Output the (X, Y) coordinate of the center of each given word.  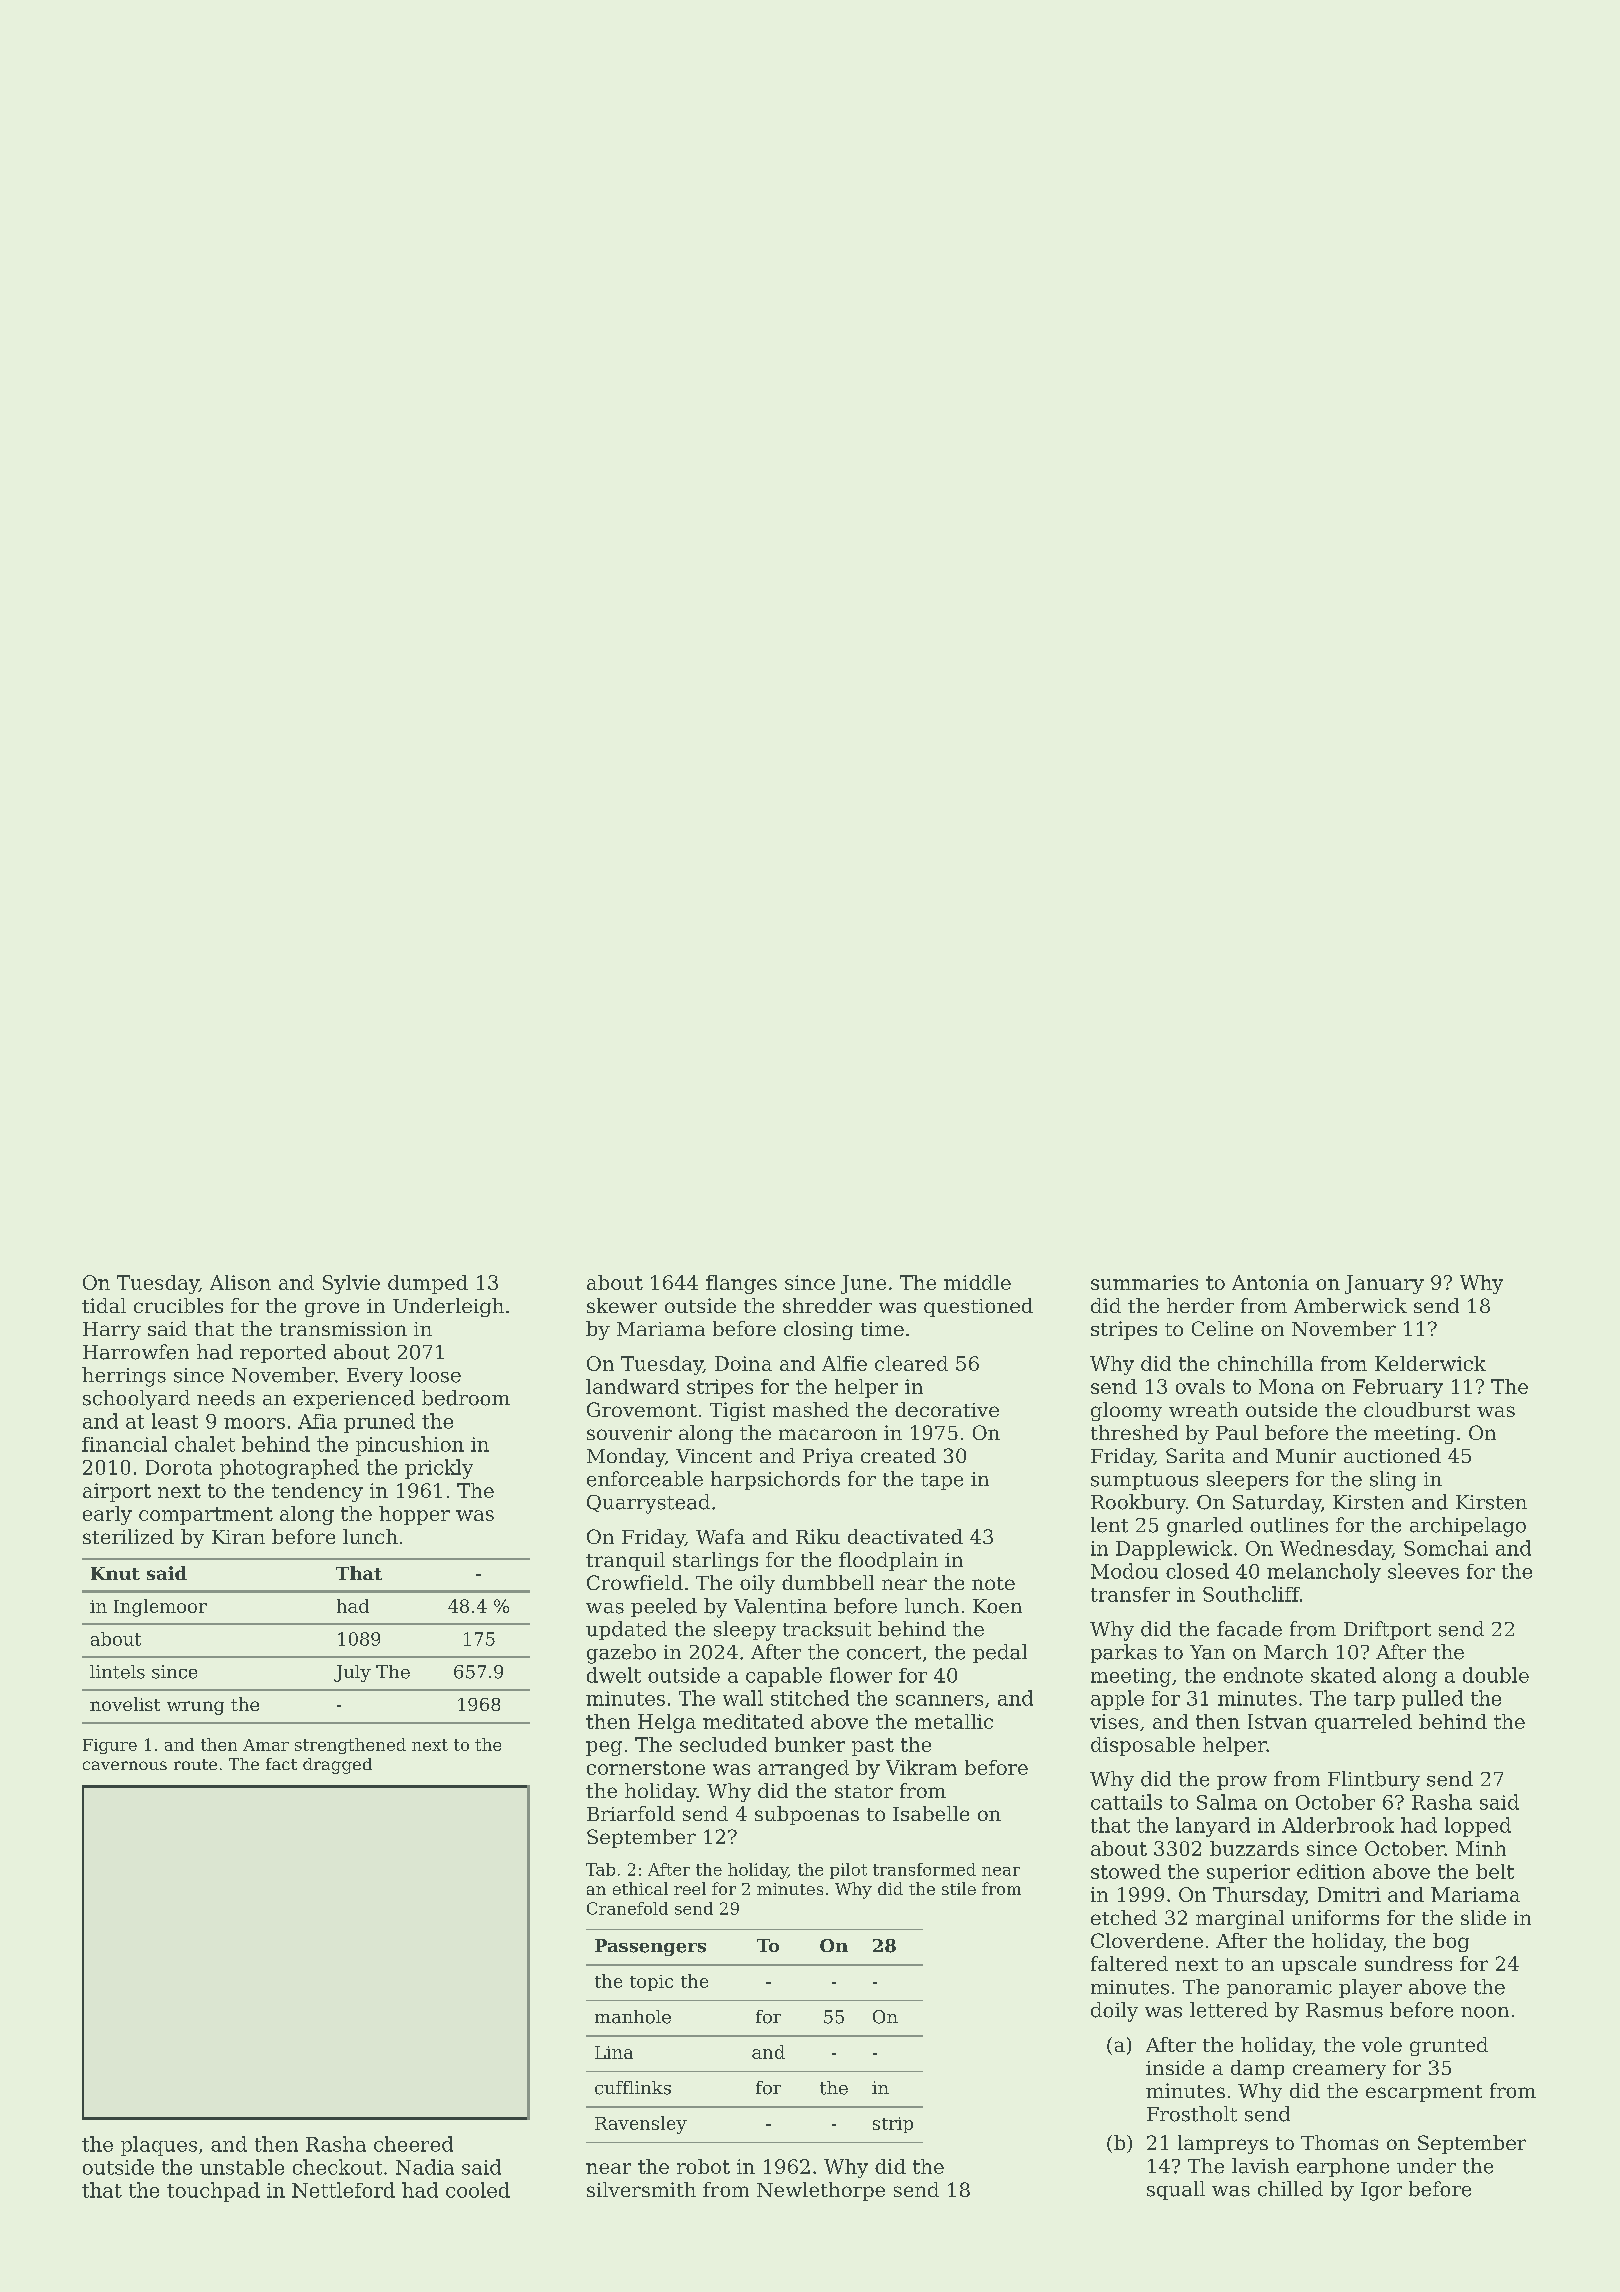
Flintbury (1374, 1781)
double (1496, 1675)
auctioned (1392, 1455)
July (352, 1673)
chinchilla (1265, 1363)
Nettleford (343, 2190)
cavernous (125, 1765)
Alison (240, 1282)
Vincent (714, 1456)
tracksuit (827, 1629)
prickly (439, 1469)
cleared (911, 1363)
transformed (924, 1869)
